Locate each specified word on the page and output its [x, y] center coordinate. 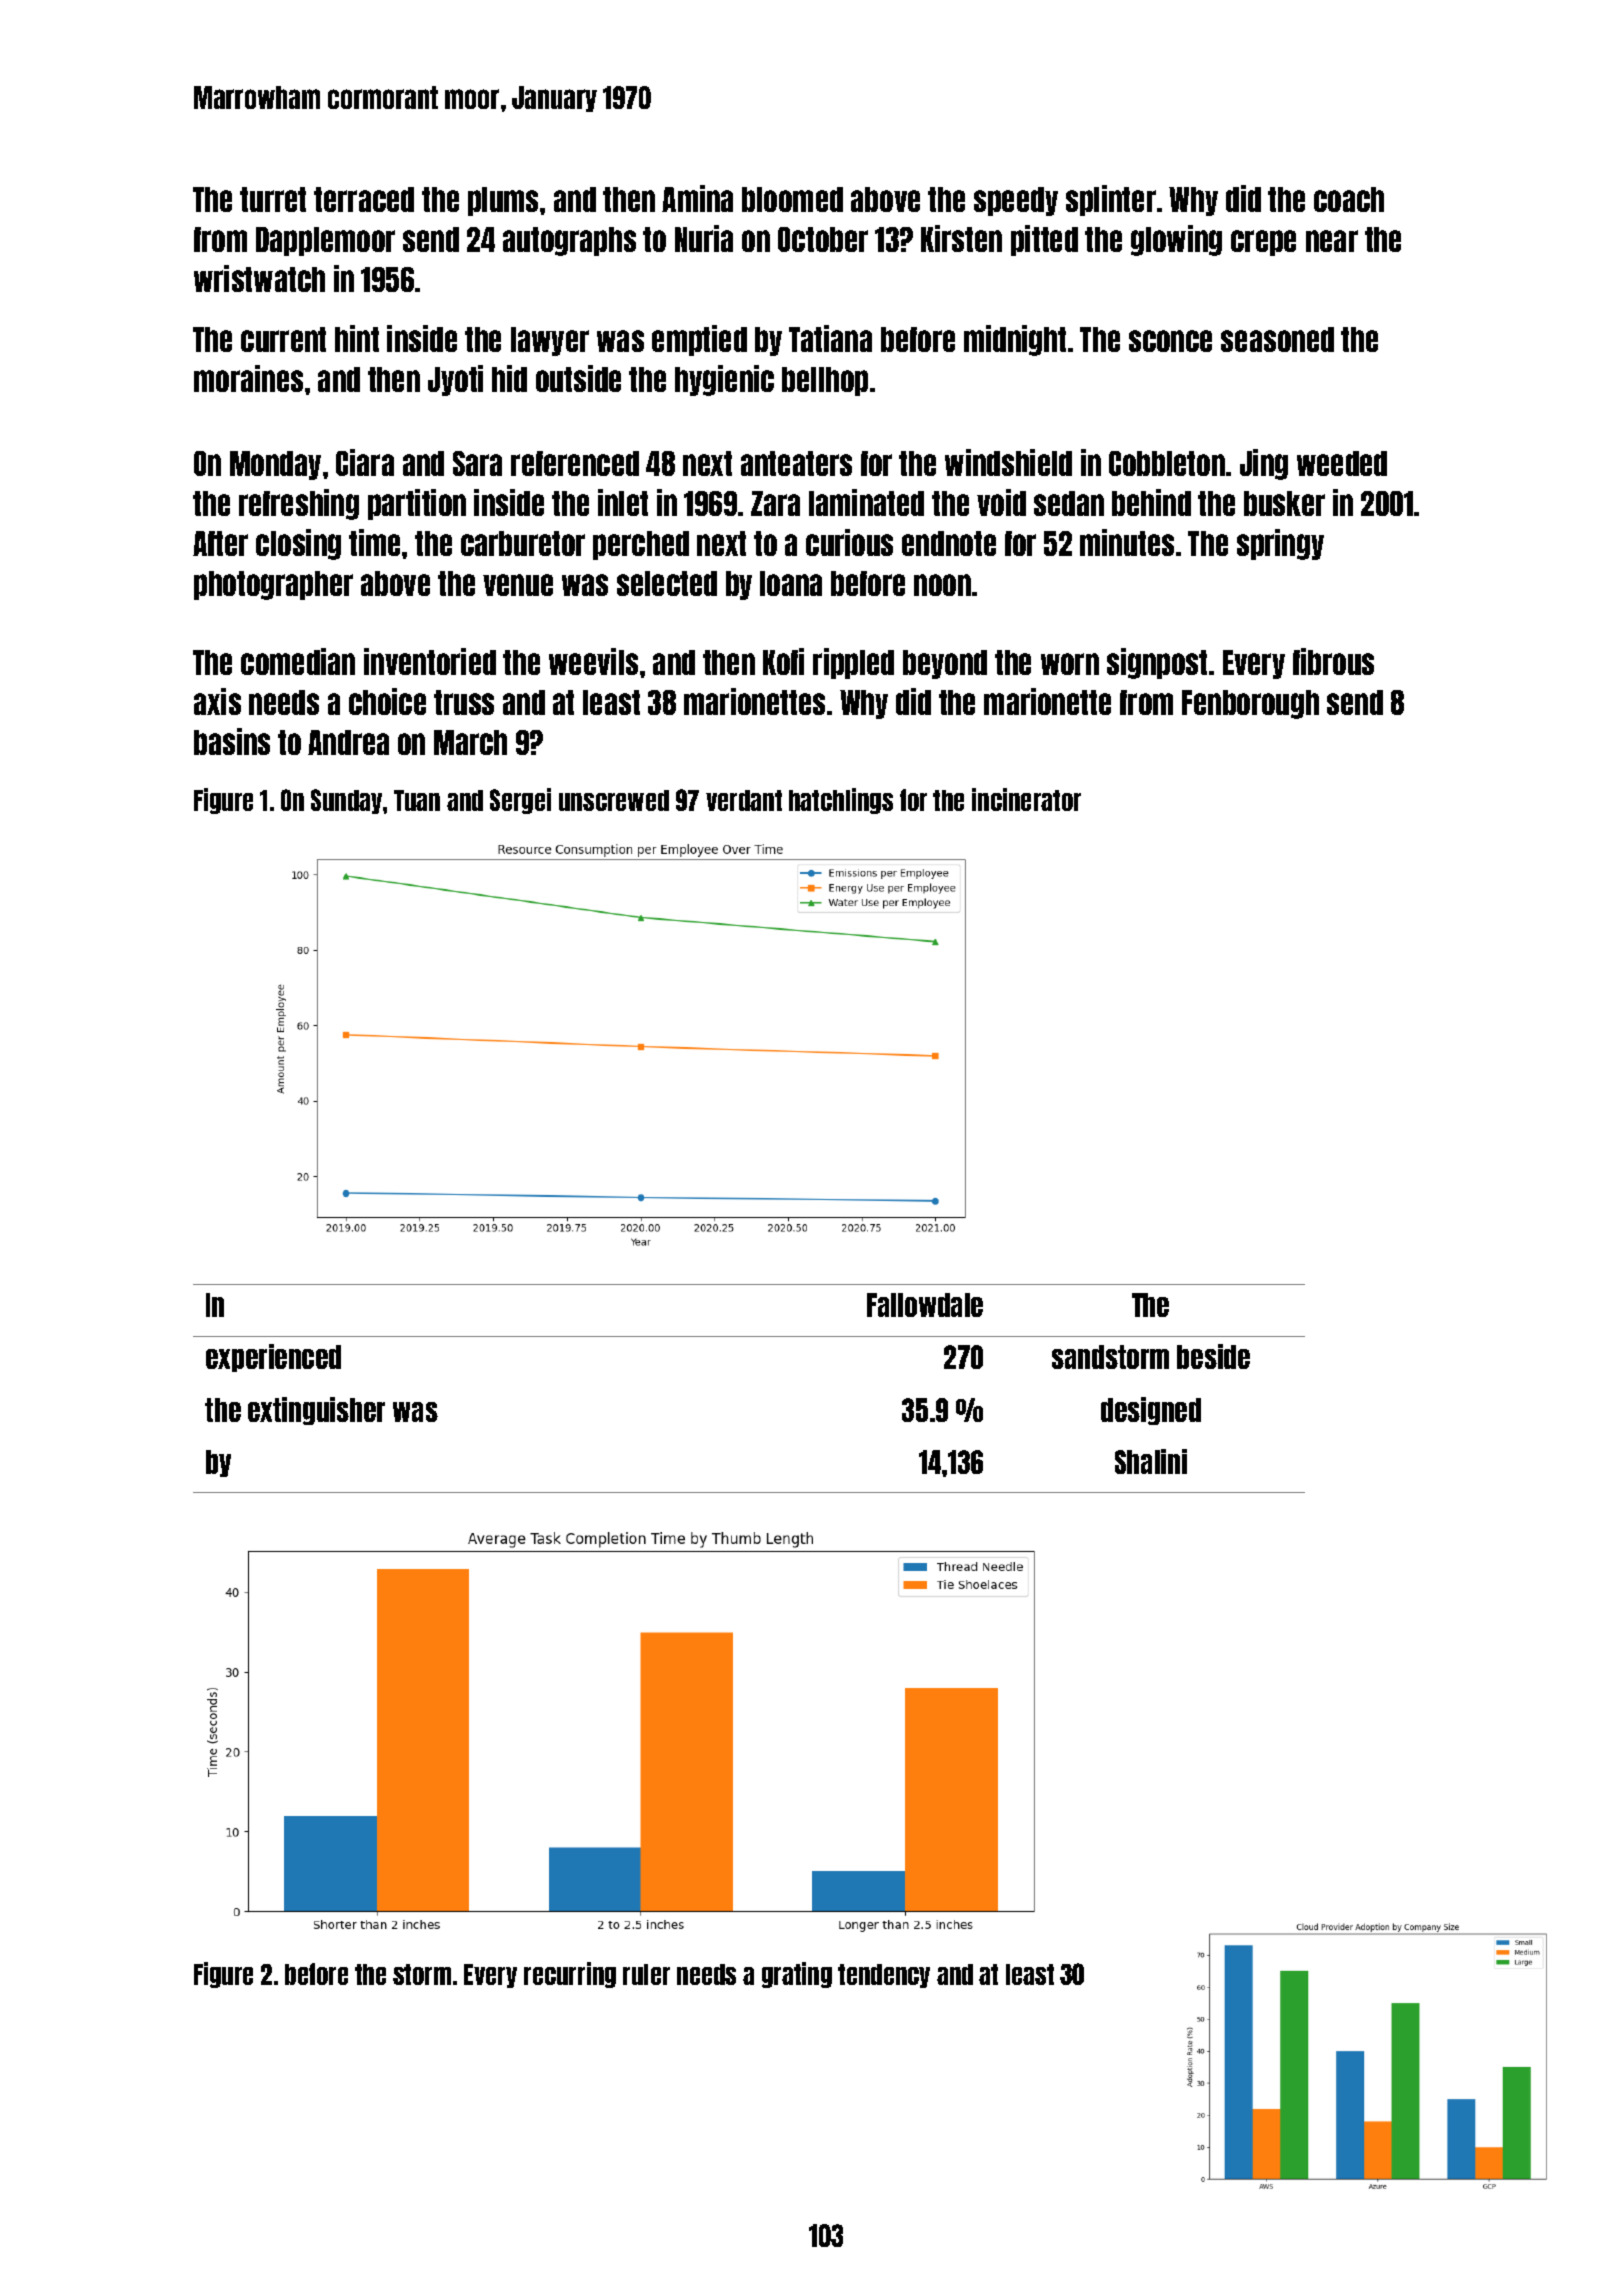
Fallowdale [925, 1305]
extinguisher [316, 1411]
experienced [273, 1358]
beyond [945, 664]
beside [1213, 1356]
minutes [1127, 542]
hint [357, 338]
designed [1151, 1411]
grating [797, 1975]
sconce [1170, 341]
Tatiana [830, 338]
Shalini [1151, 1461]
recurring [570, 1975]
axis [217, 701]
